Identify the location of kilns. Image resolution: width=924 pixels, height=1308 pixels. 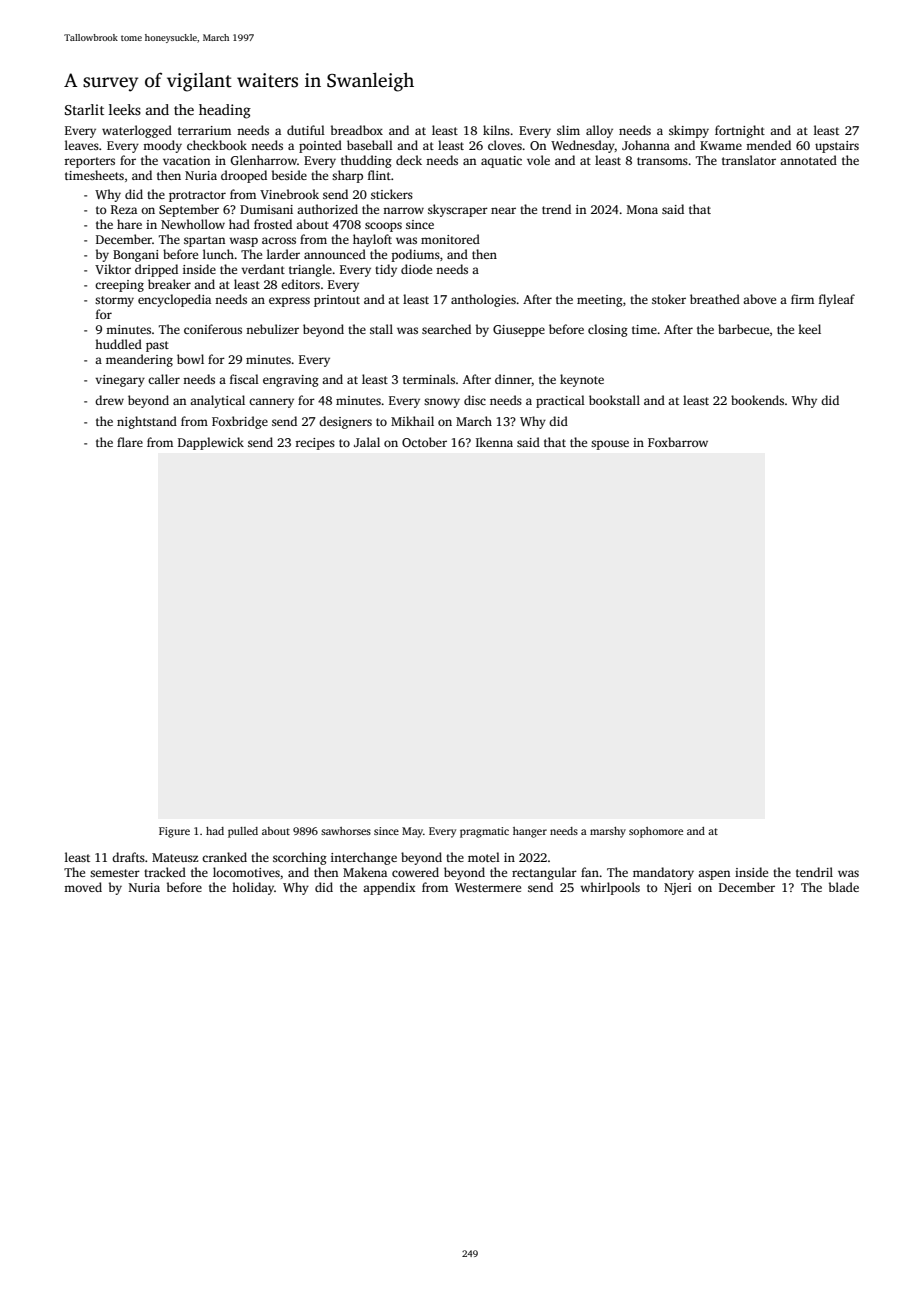
(496, 130).
